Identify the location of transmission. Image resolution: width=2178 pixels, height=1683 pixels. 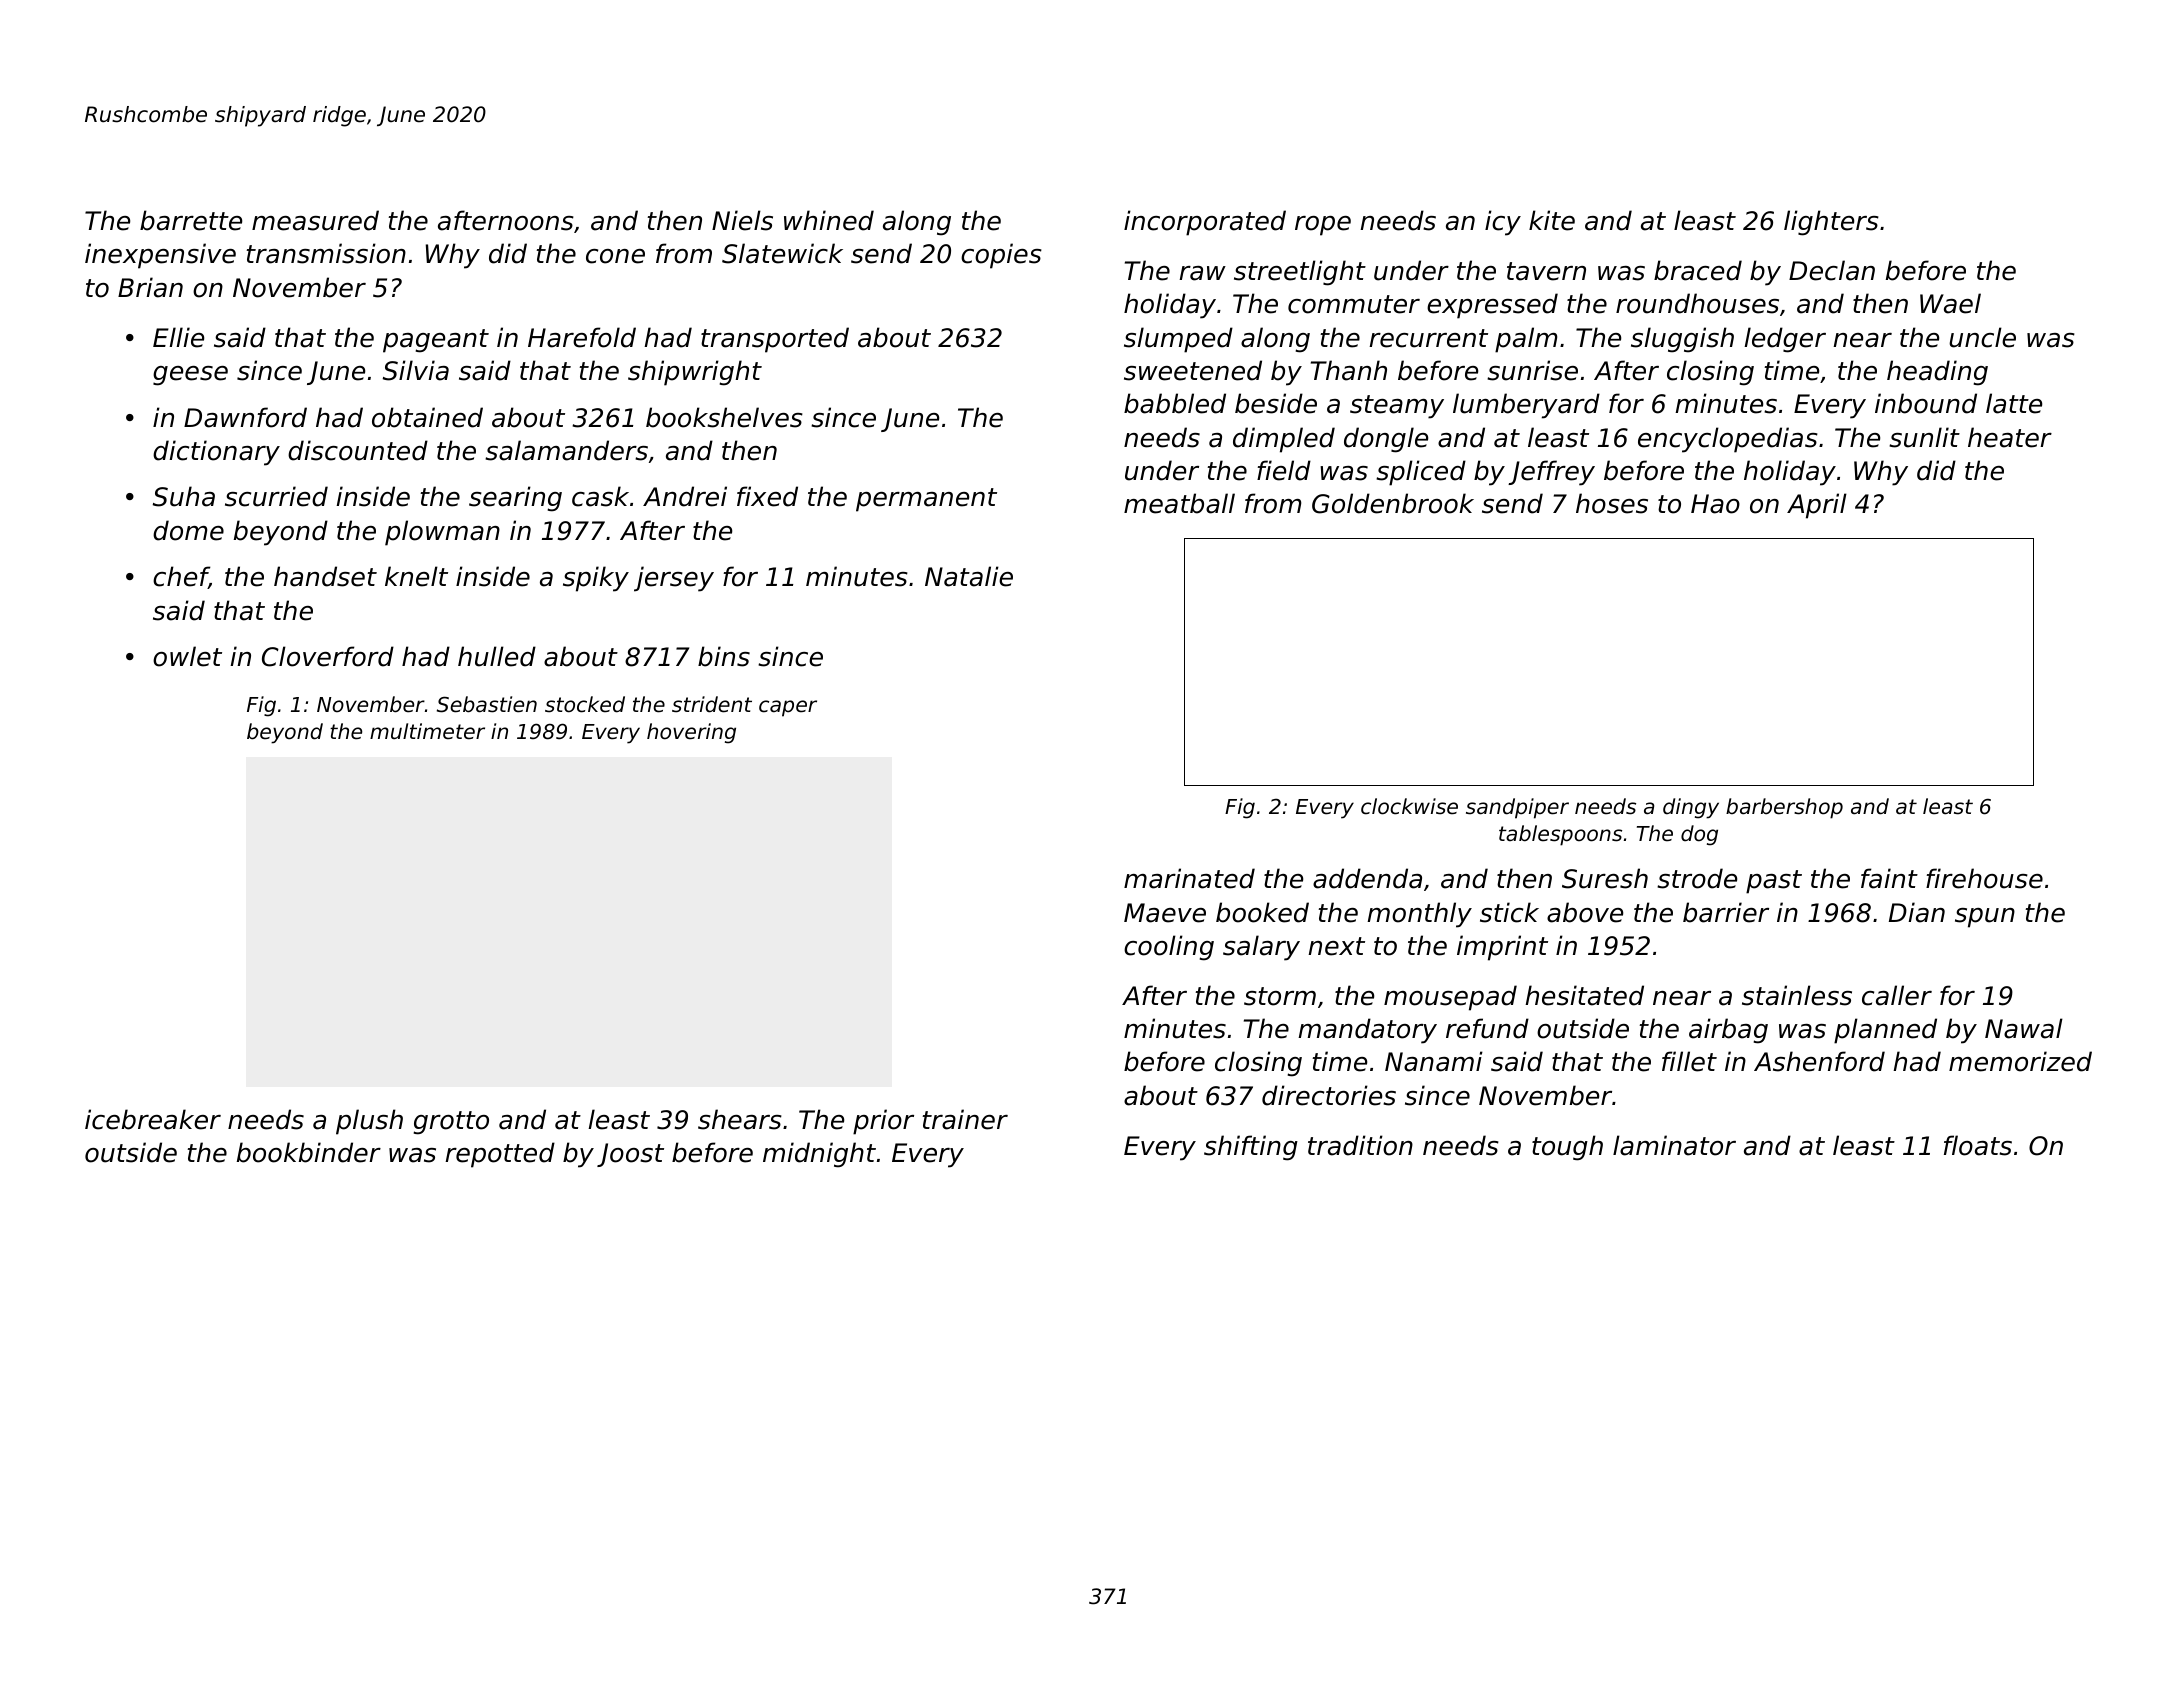
(326, 253).
